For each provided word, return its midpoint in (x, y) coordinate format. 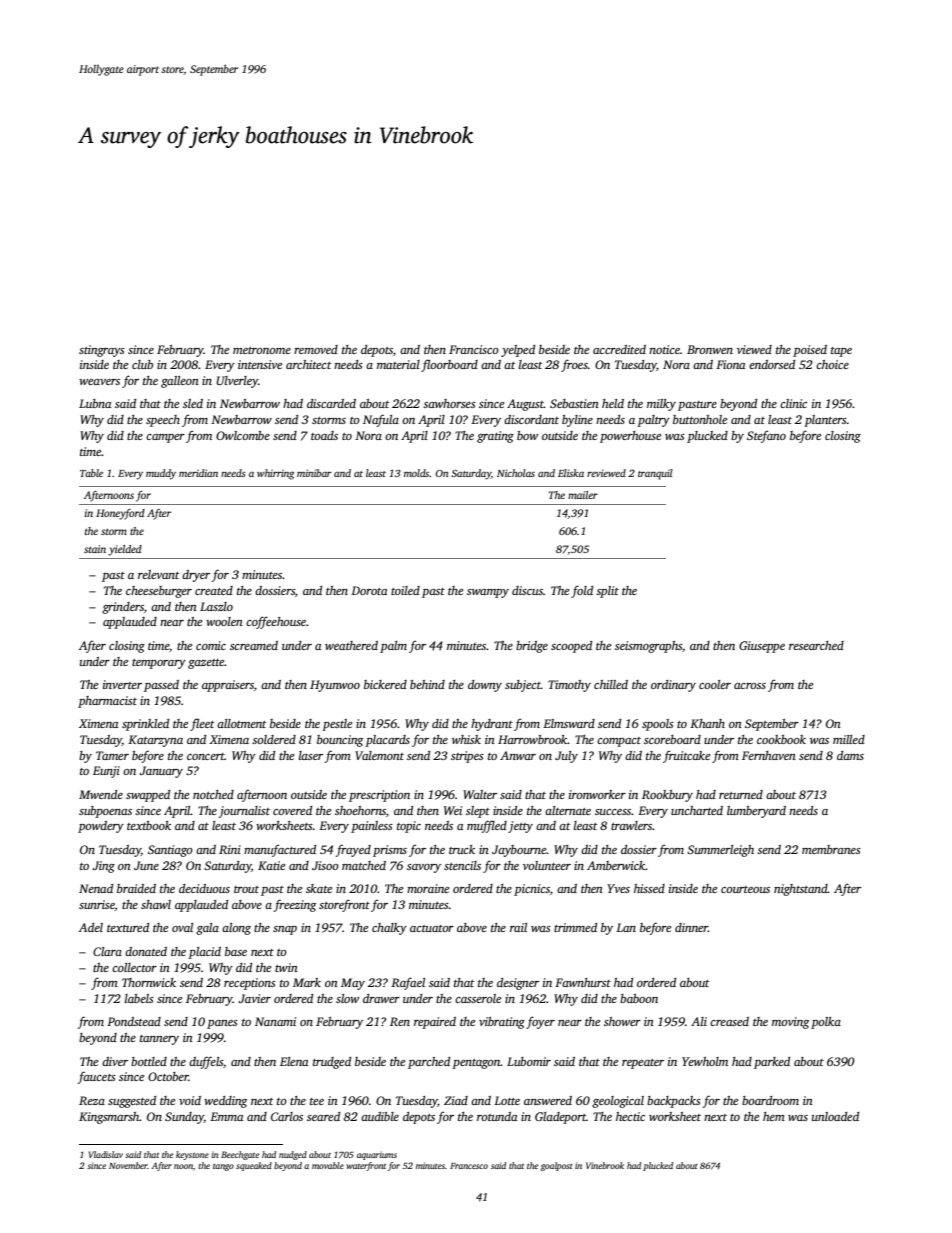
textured (128, 927)
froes (574, 365)
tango (223, 1167)
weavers (99, 382)
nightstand (801, 890)
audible (380, 1116)
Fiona (730, 364)
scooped (571, 647)
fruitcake (686, 756)
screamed (254, 645)
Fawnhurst (583, 982)
